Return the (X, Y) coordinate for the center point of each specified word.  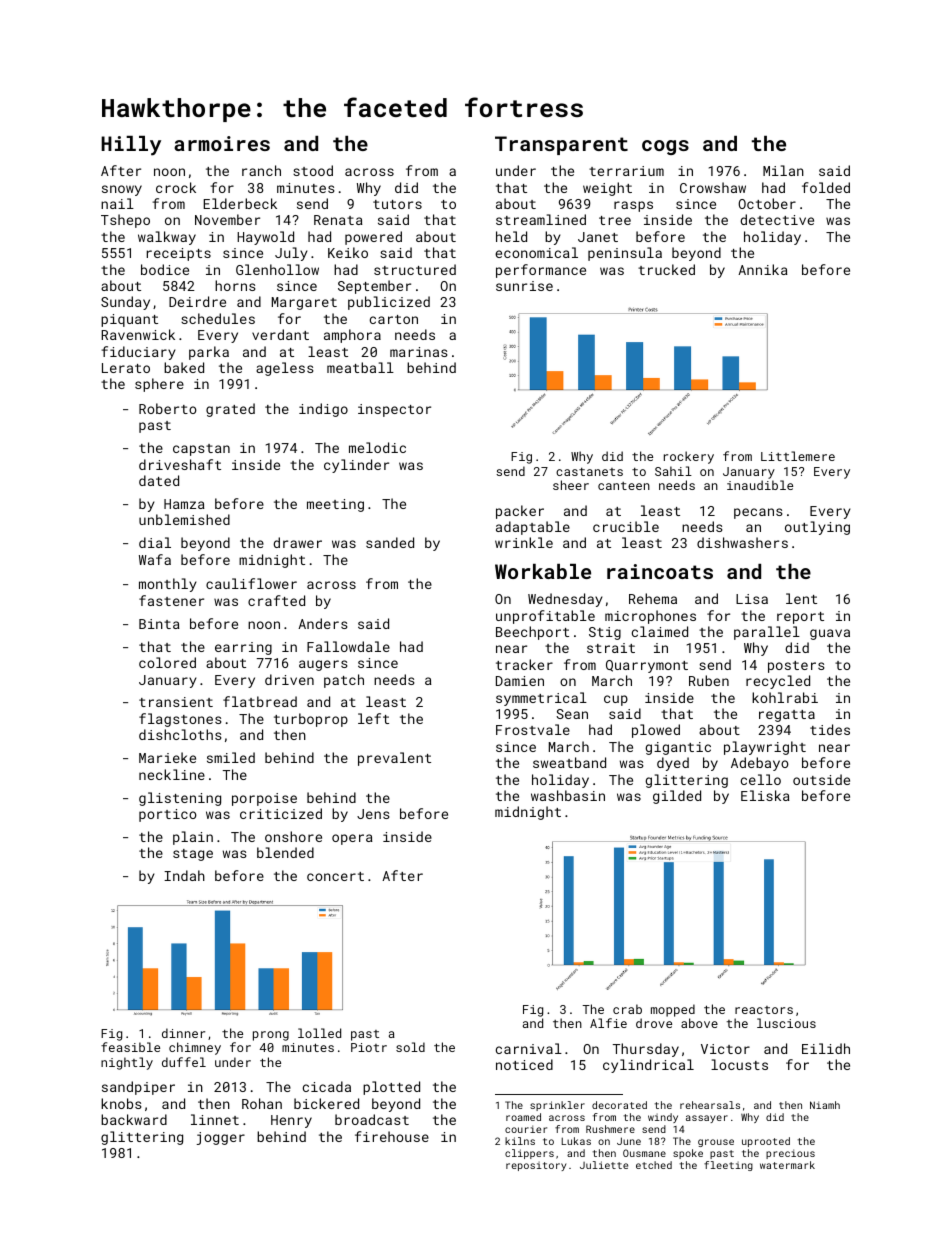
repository (536, 1166)
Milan (783, 170)
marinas (419, 352)
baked (184, 367)
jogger (221, 1138)
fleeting (728, 1166)
